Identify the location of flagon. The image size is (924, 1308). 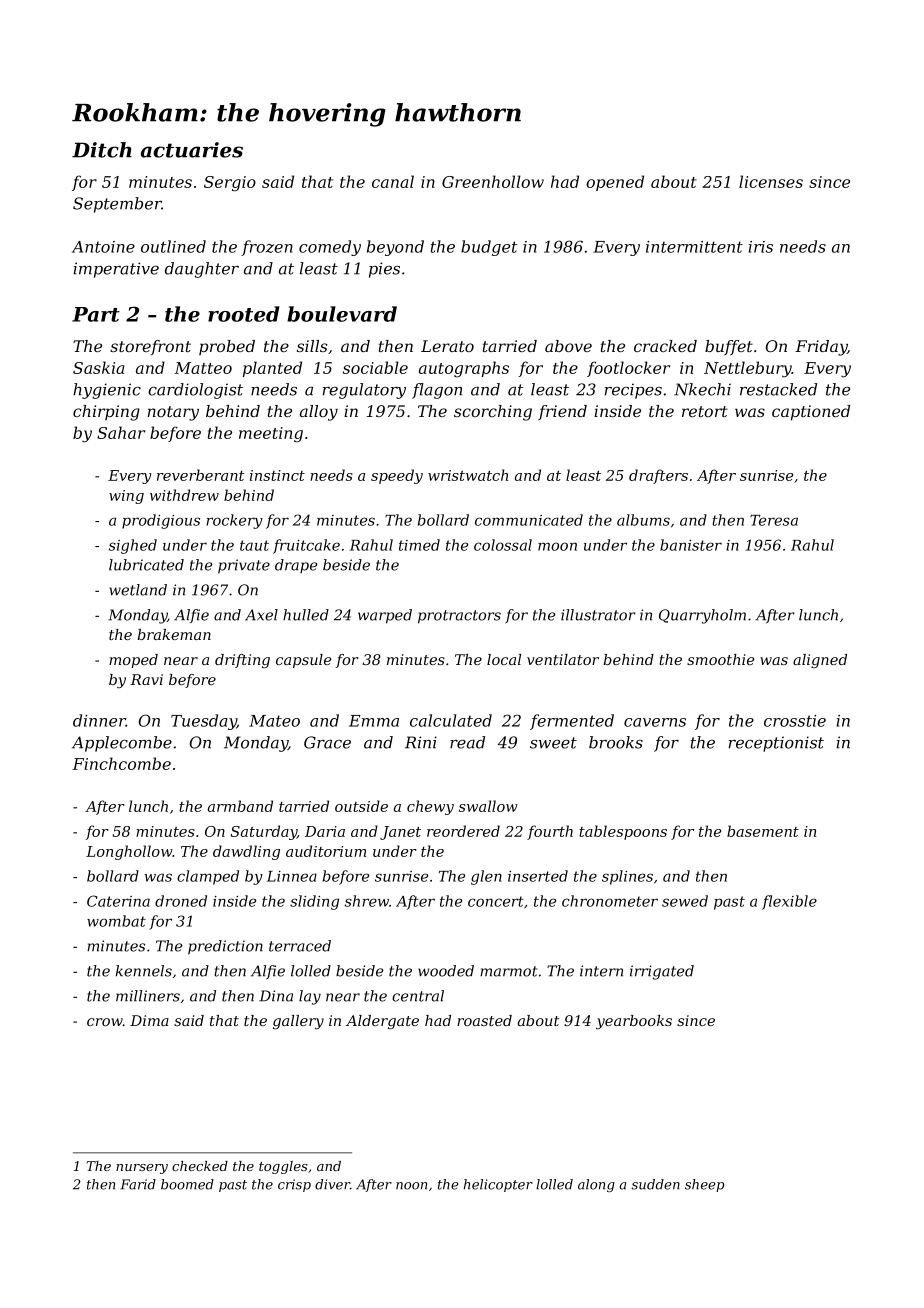
(437, 391).
